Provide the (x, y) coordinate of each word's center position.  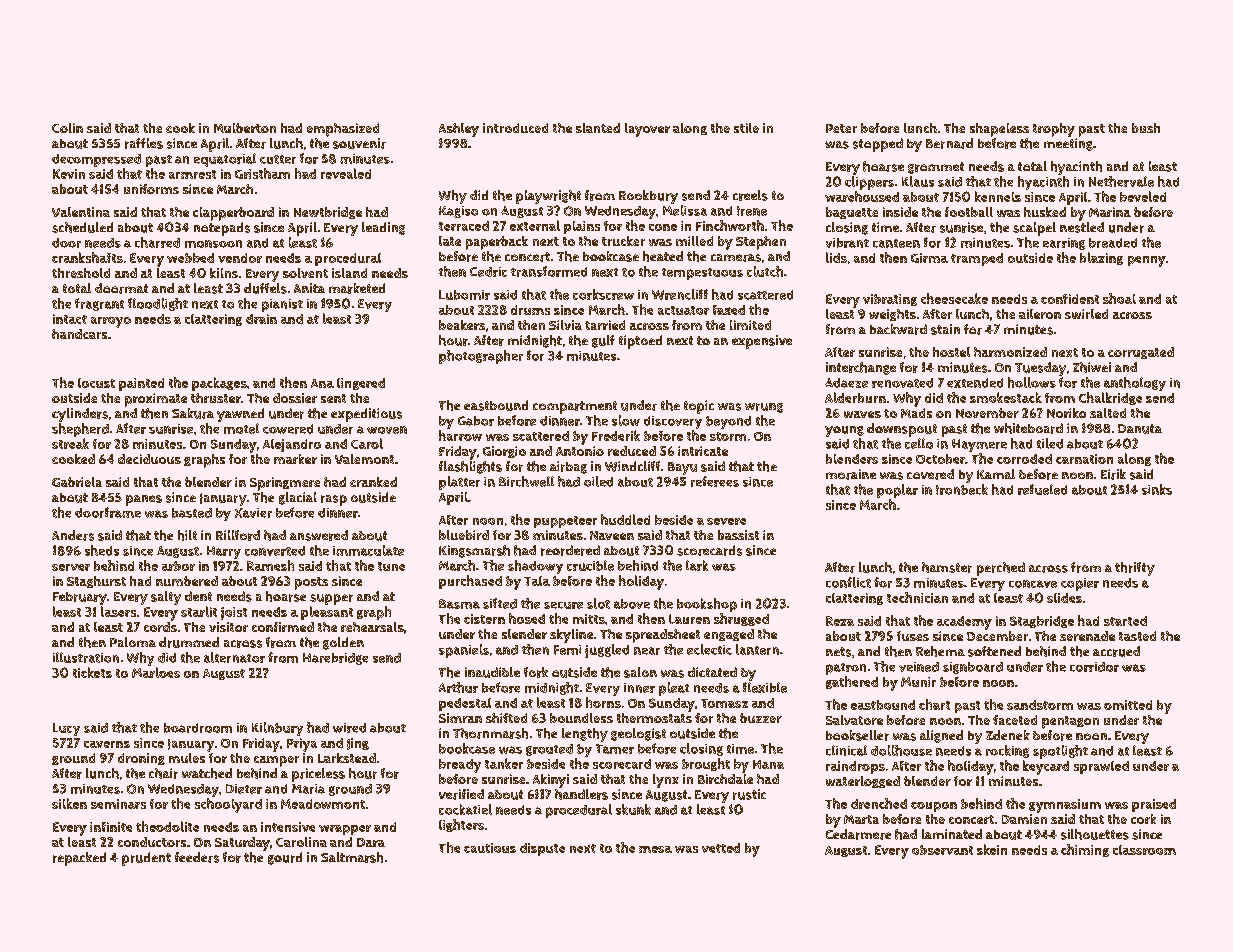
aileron (1040, 314)
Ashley (459, 130)
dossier (295, 398)
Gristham (262, 173)
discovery (673, 422)
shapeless (999, 130)
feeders (197, 857)
